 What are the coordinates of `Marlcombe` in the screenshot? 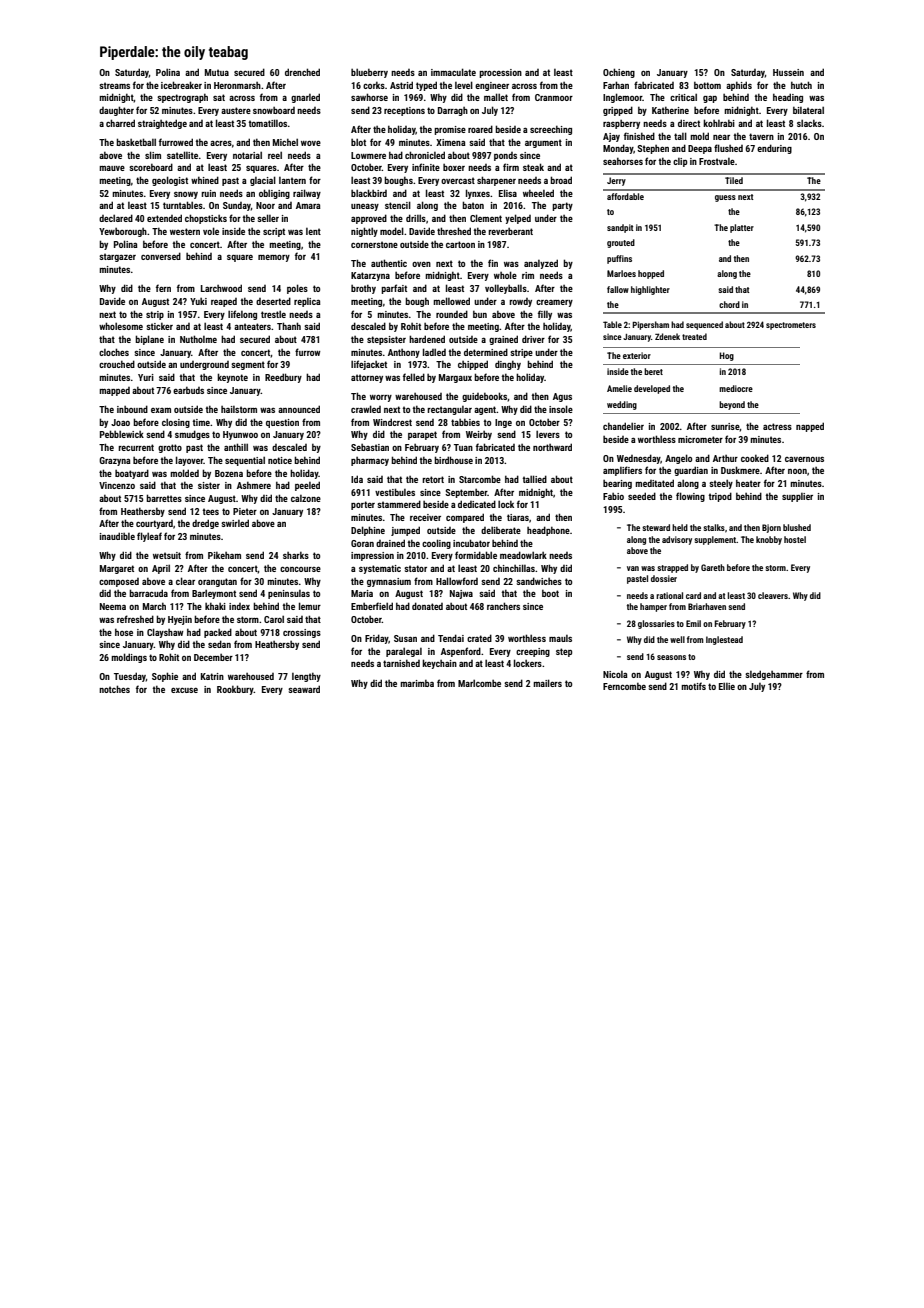 It's located at (479, 683).
